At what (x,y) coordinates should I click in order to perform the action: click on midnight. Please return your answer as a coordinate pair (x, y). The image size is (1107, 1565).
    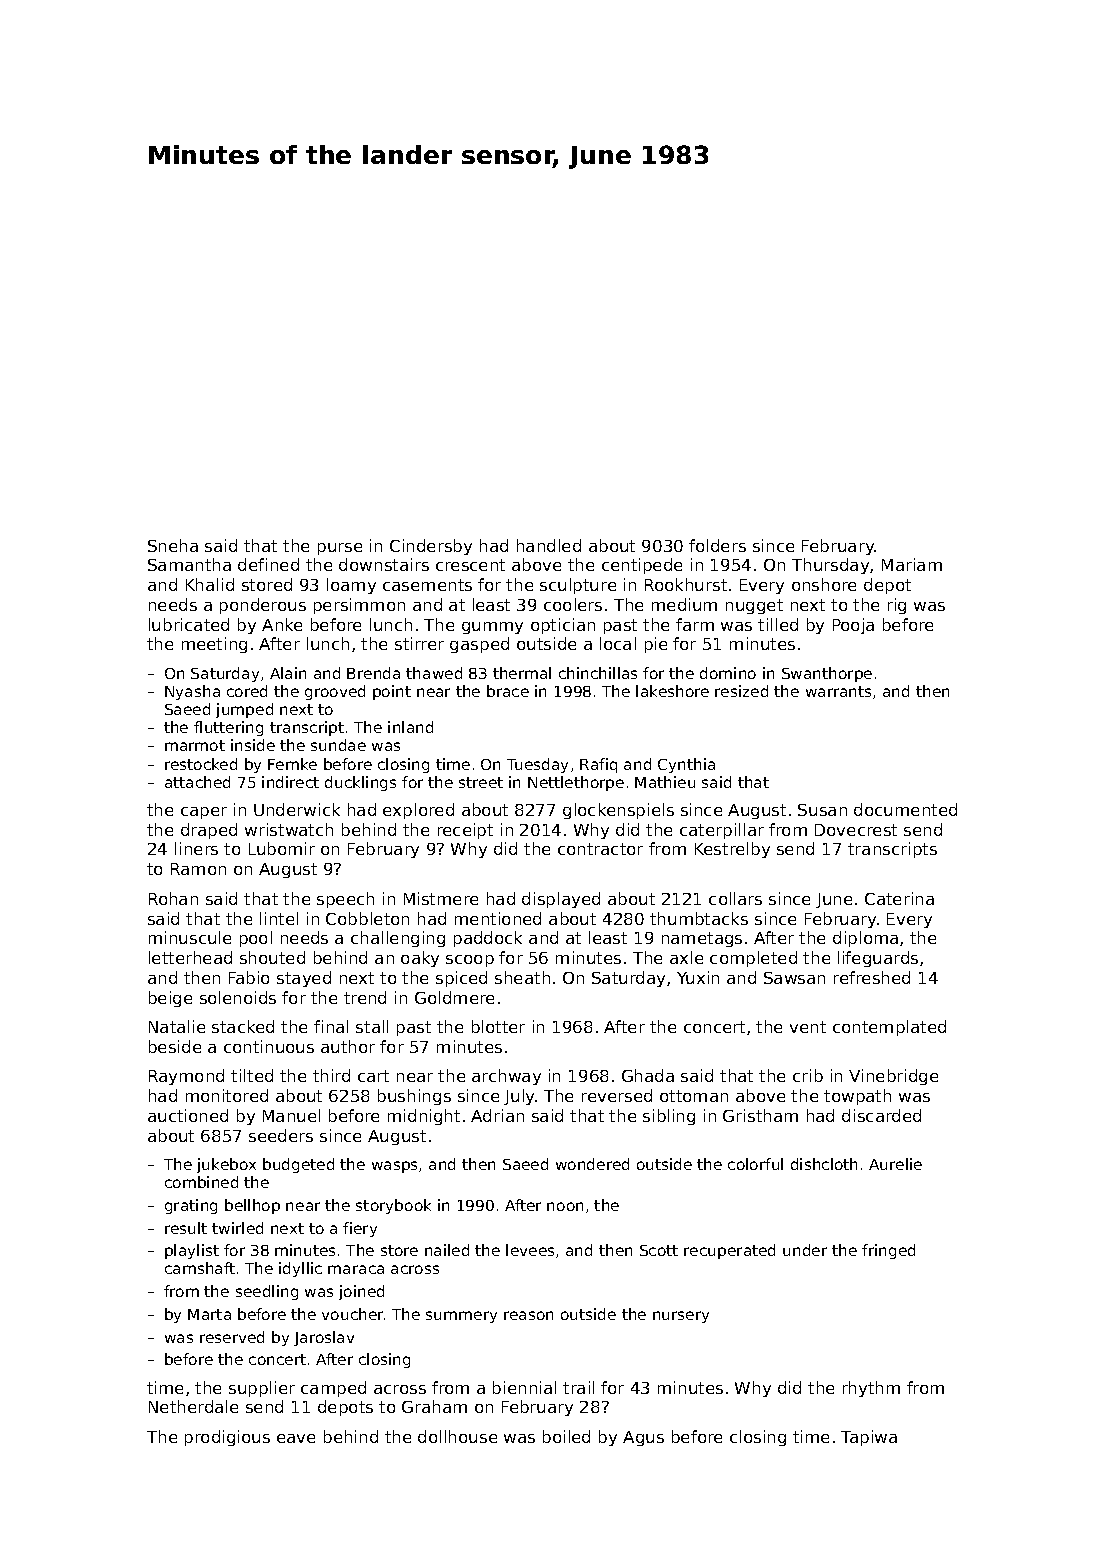
    Looking at the image, I should click on (424, 1117).
